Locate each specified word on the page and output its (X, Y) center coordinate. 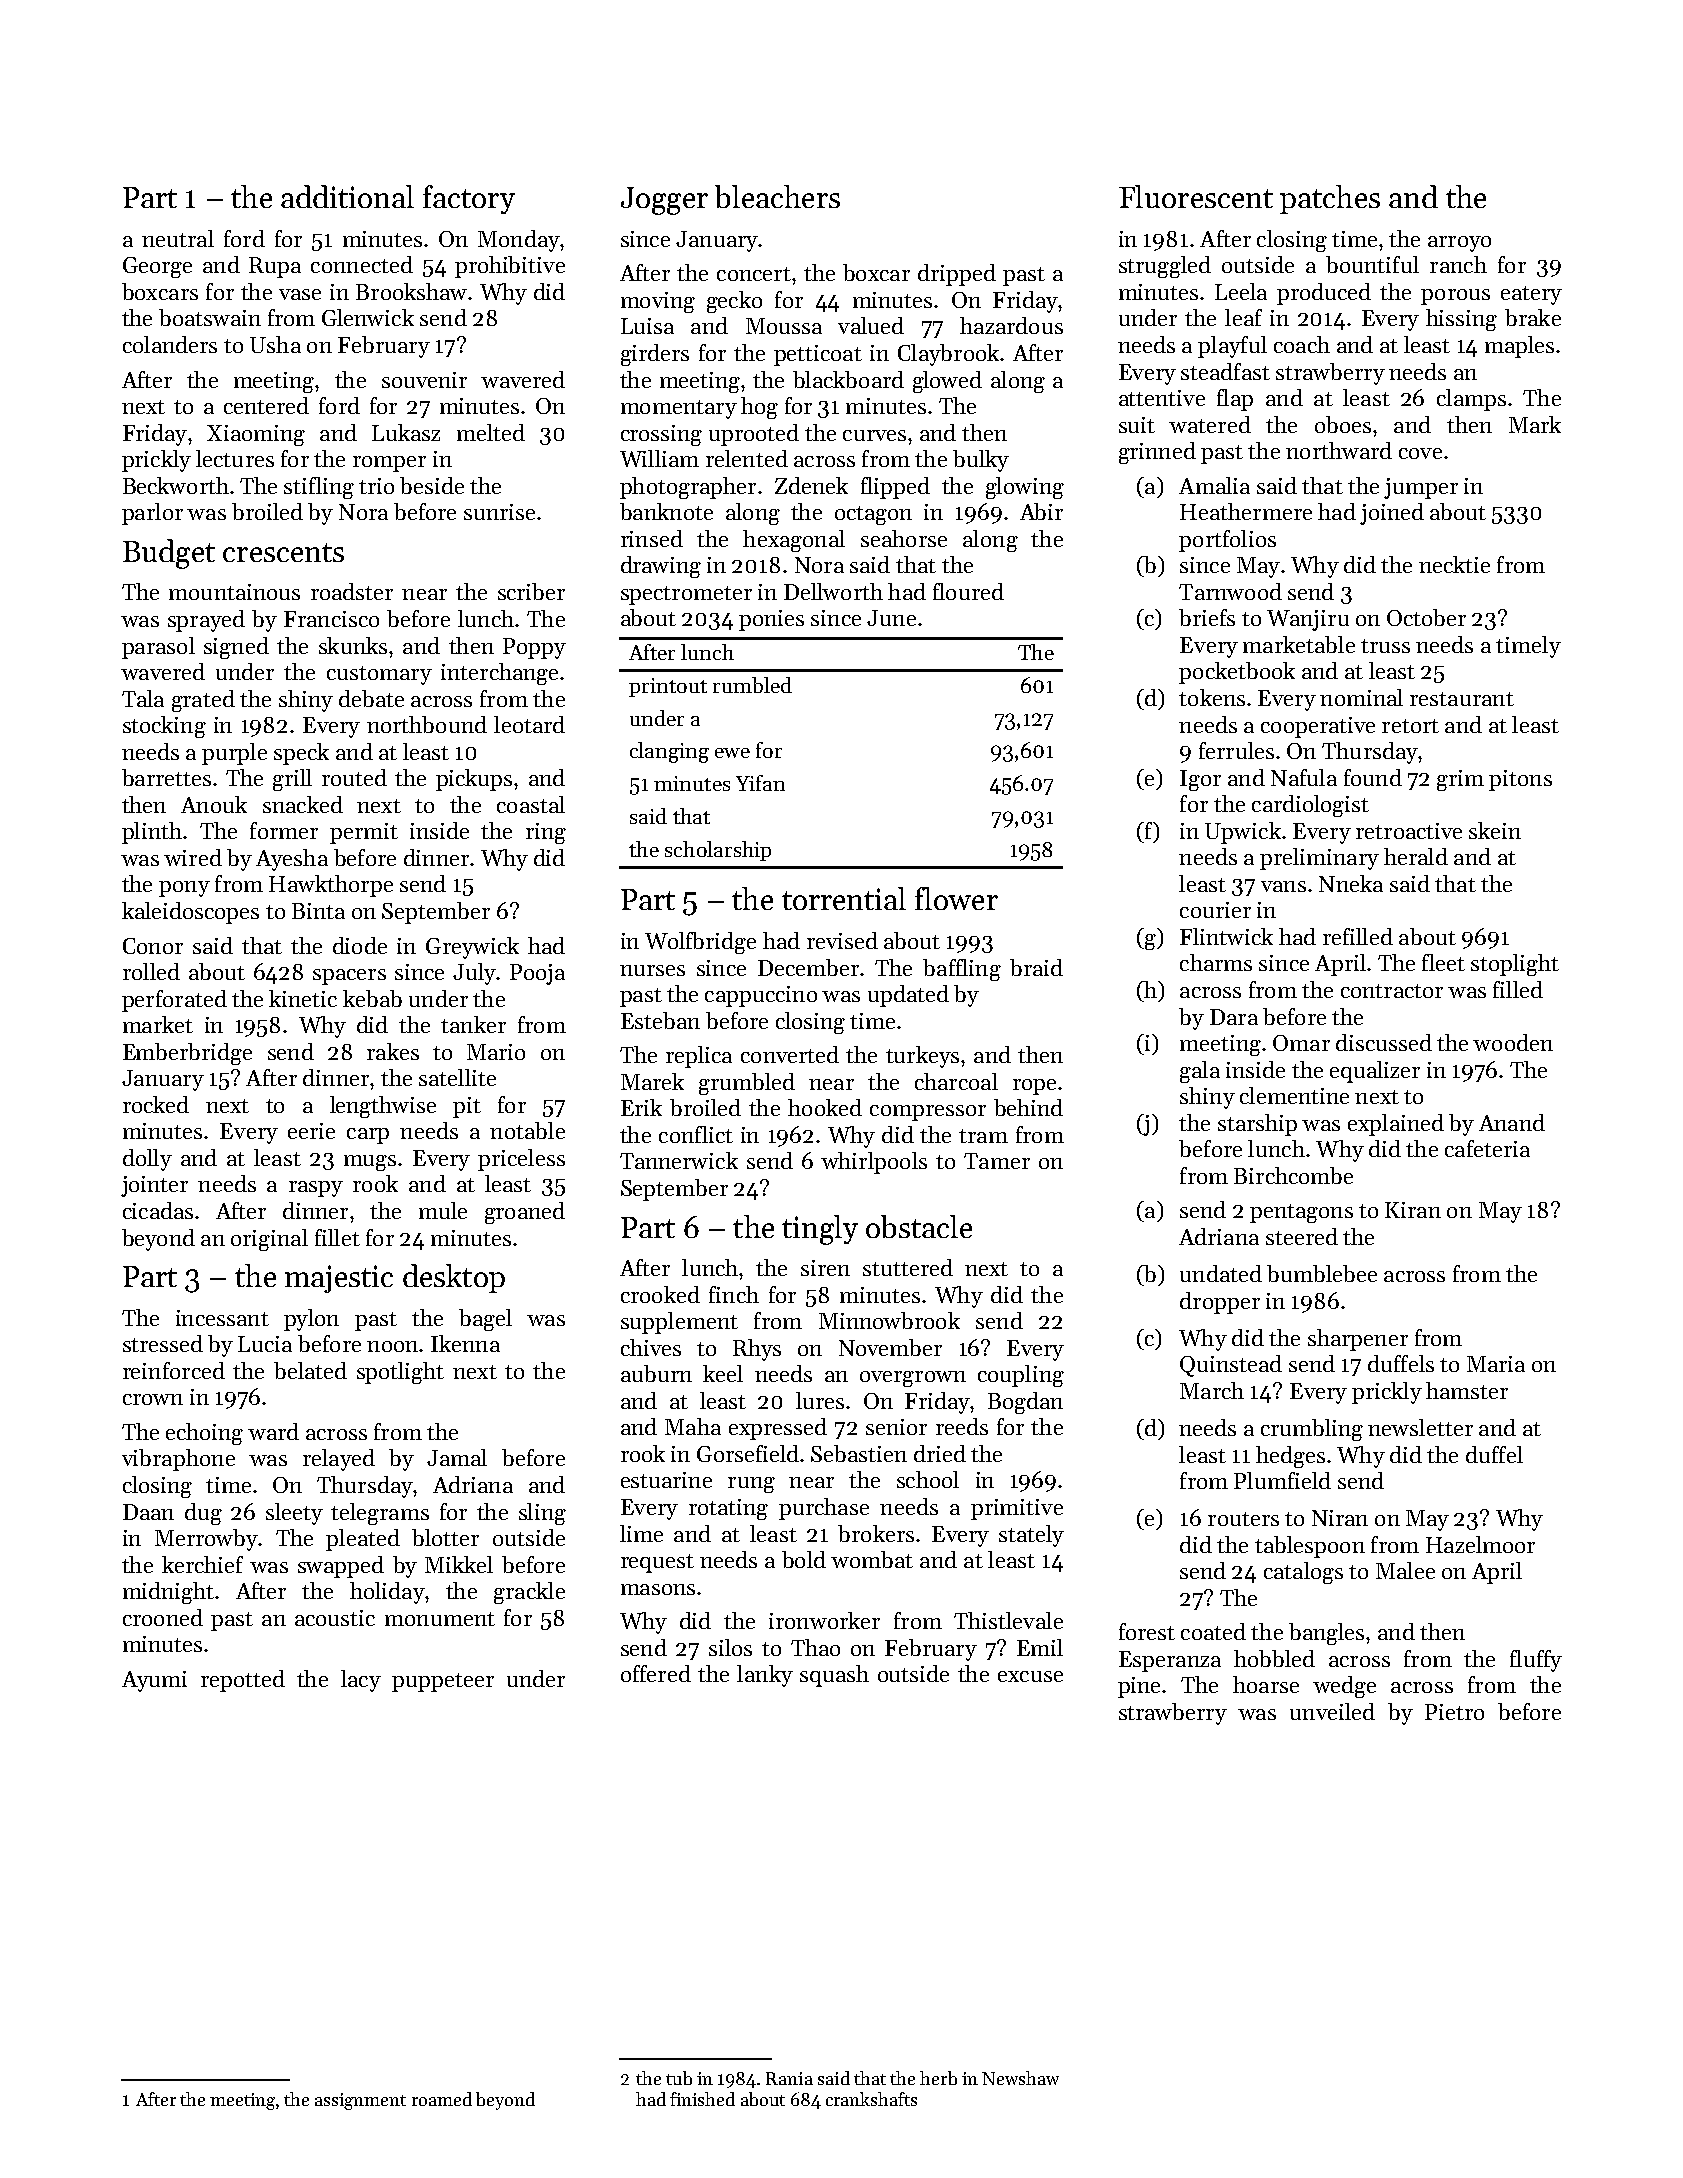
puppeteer (443, 1682)
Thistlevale (1008, 1620)
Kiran (1413, 1210)
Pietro (1454, 1712)
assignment (360, 2101)
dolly (147, 1160)
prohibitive (510, 267)
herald (1416, 856)
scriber (531, 591)
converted (790, 1054)
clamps (1471, 400)
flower (956, 898)
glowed (947, 382)
